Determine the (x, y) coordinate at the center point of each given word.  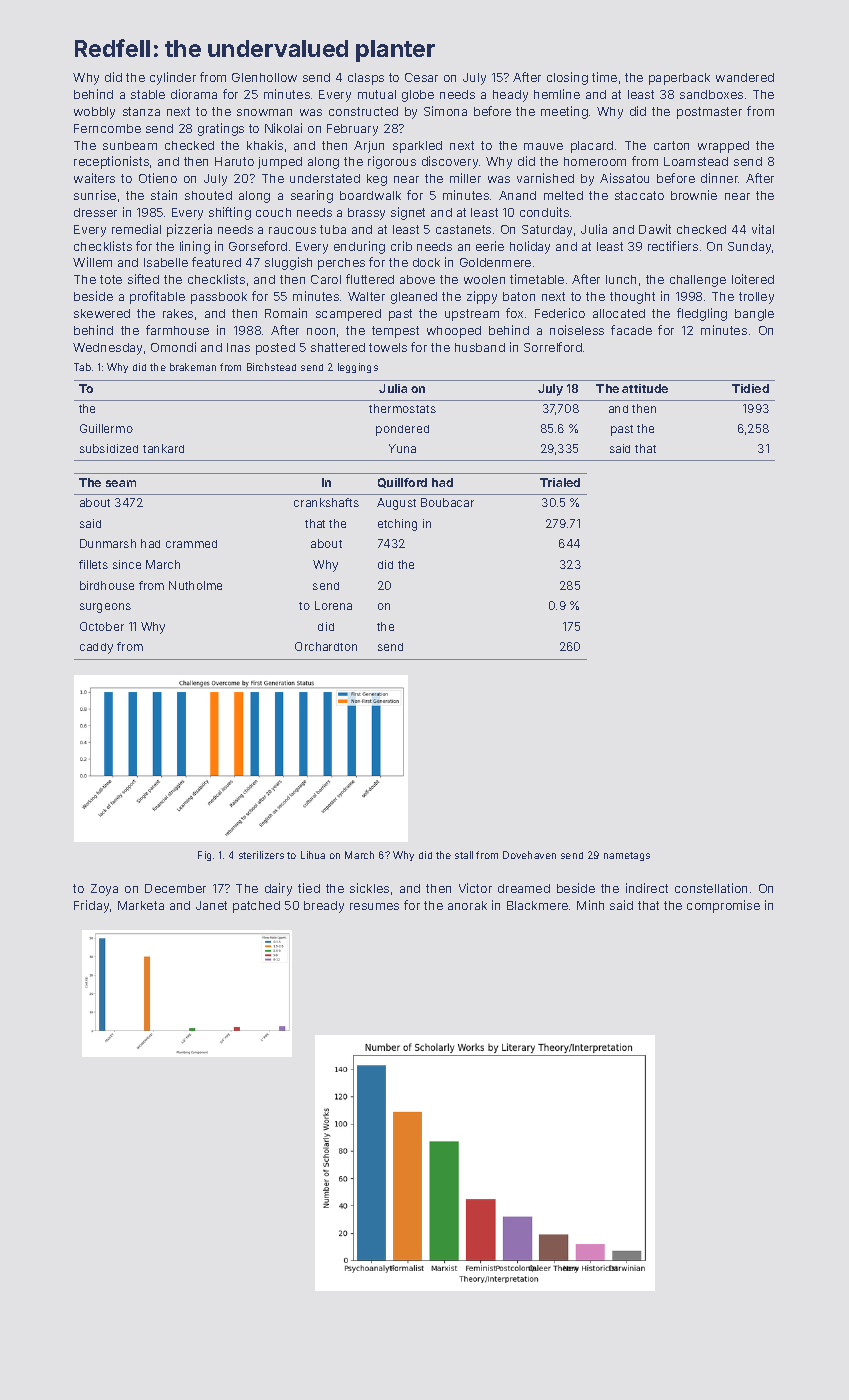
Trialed (560, 482)
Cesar (421, 77)
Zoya (104, 890)
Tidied (750, 388)
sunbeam (130, 145)
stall (464, 855)
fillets (93, 564)
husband (480, 347)
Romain (286, 313)
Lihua (313, 855)
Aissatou (624, 178)
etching (397, 525)
